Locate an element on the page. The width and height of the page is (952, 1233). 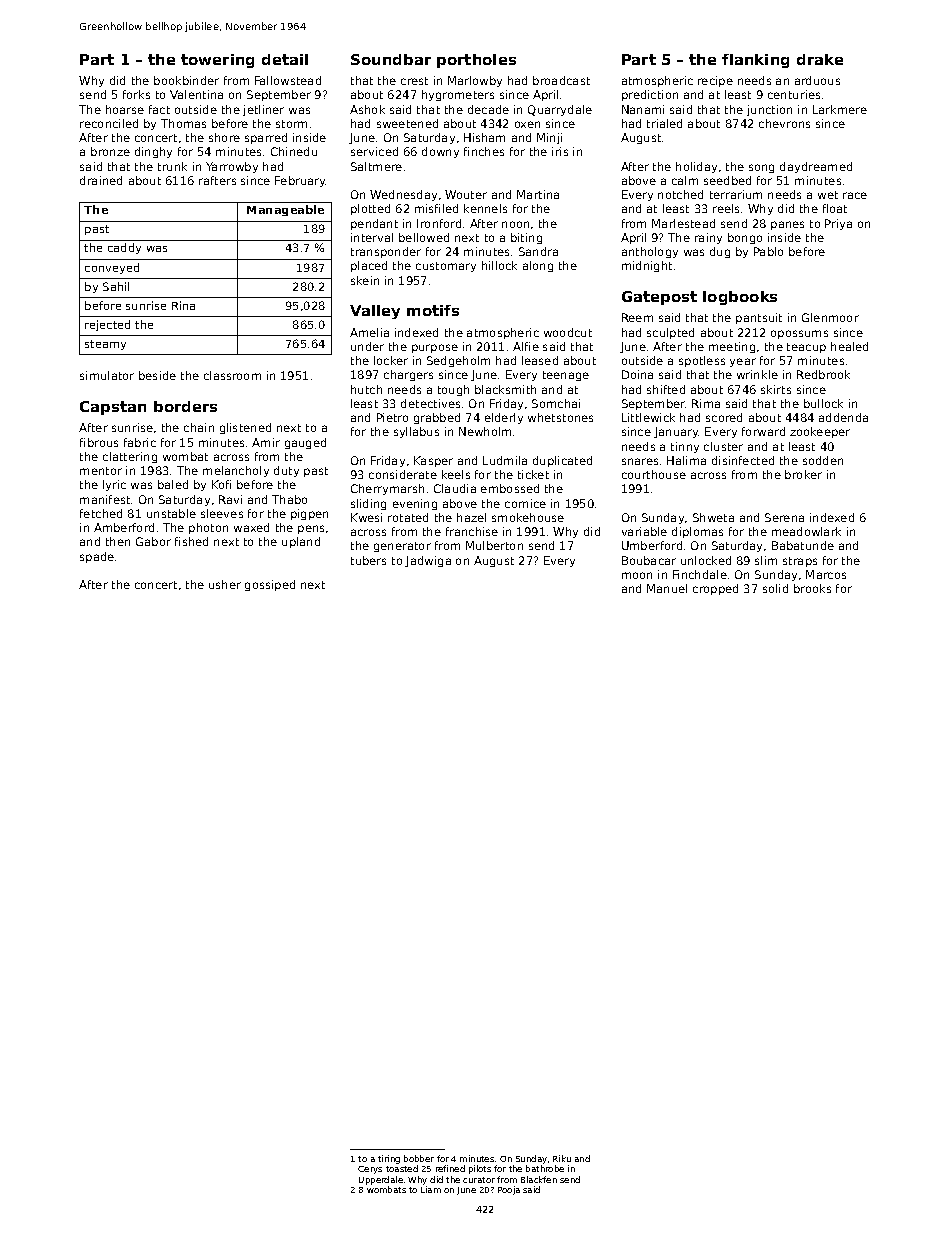
Cerys is located at coordinates (370, 1170).
